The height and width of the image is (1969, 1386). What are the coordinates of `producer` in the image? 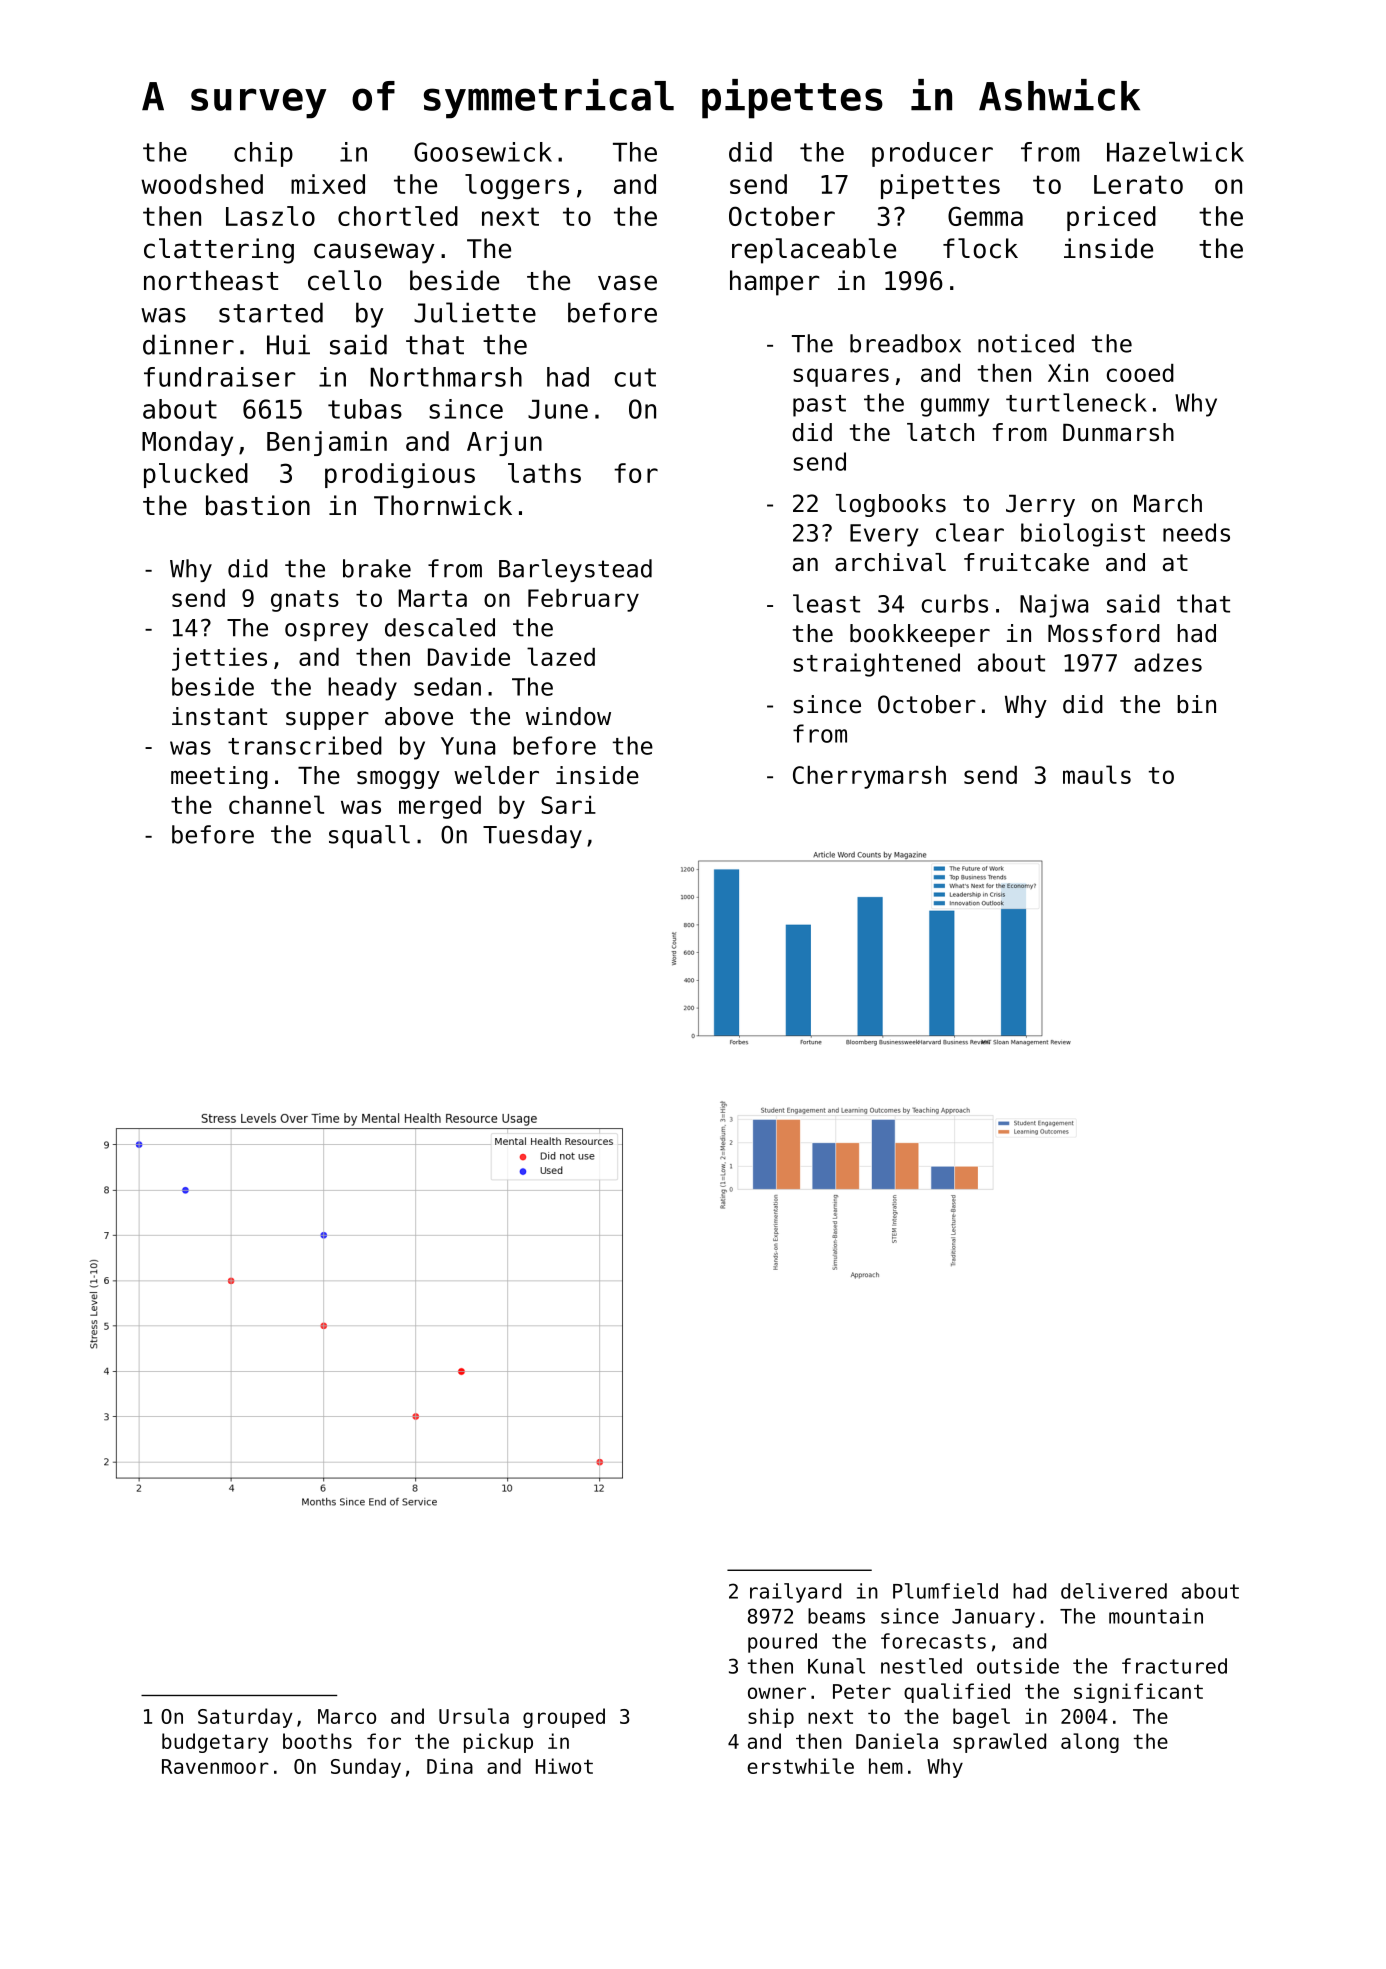 It's located at (932, 154).
